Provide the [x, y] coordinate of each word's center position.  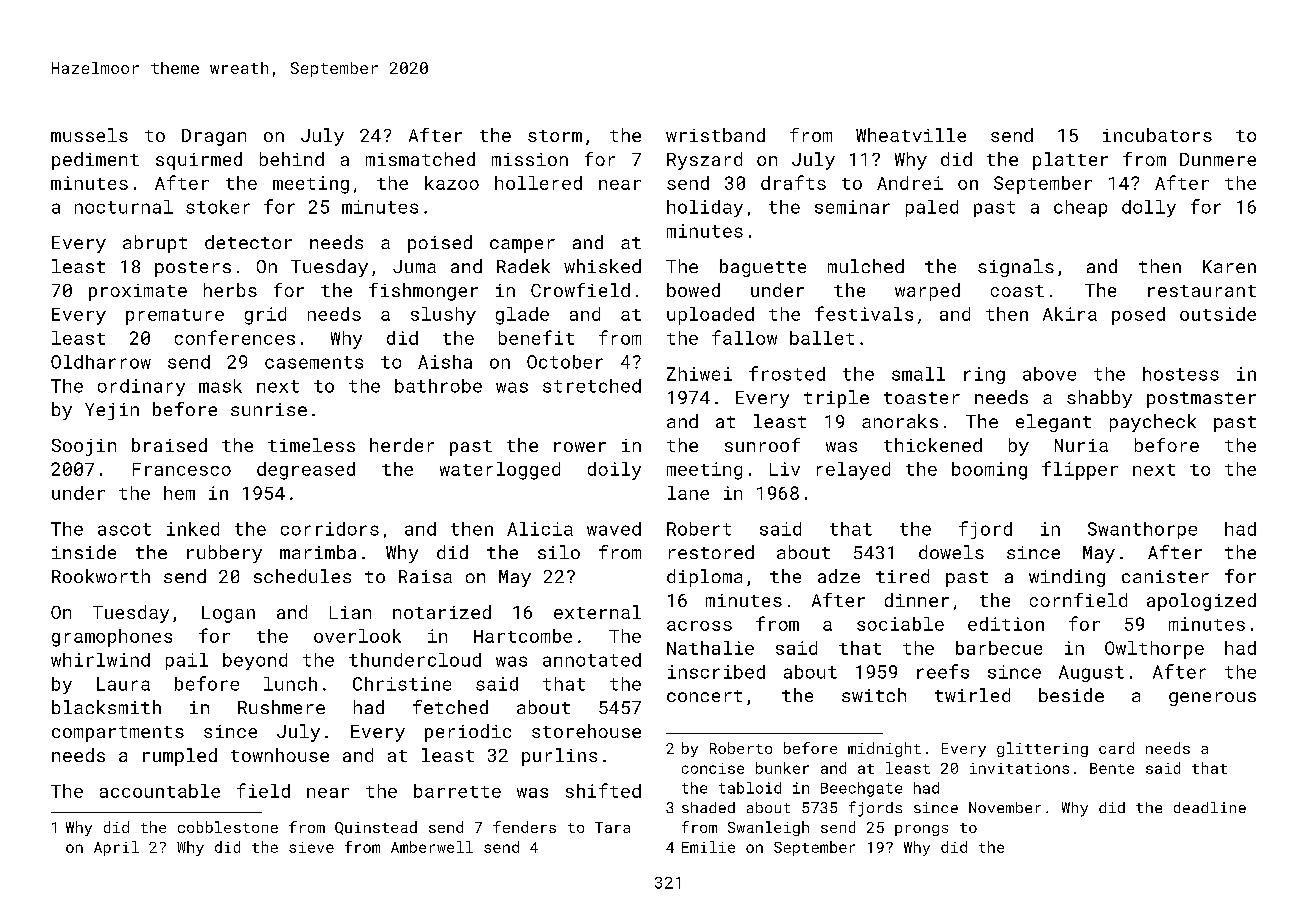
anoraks [900, 421]
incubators [1157, 135]
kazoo [452, 183]
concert [704, 696]
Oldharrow [101, 362]
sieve [311, 847]
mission [530, 159]
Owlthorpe [1154, 650]
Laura [123, 684]
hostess [1181, 374]
